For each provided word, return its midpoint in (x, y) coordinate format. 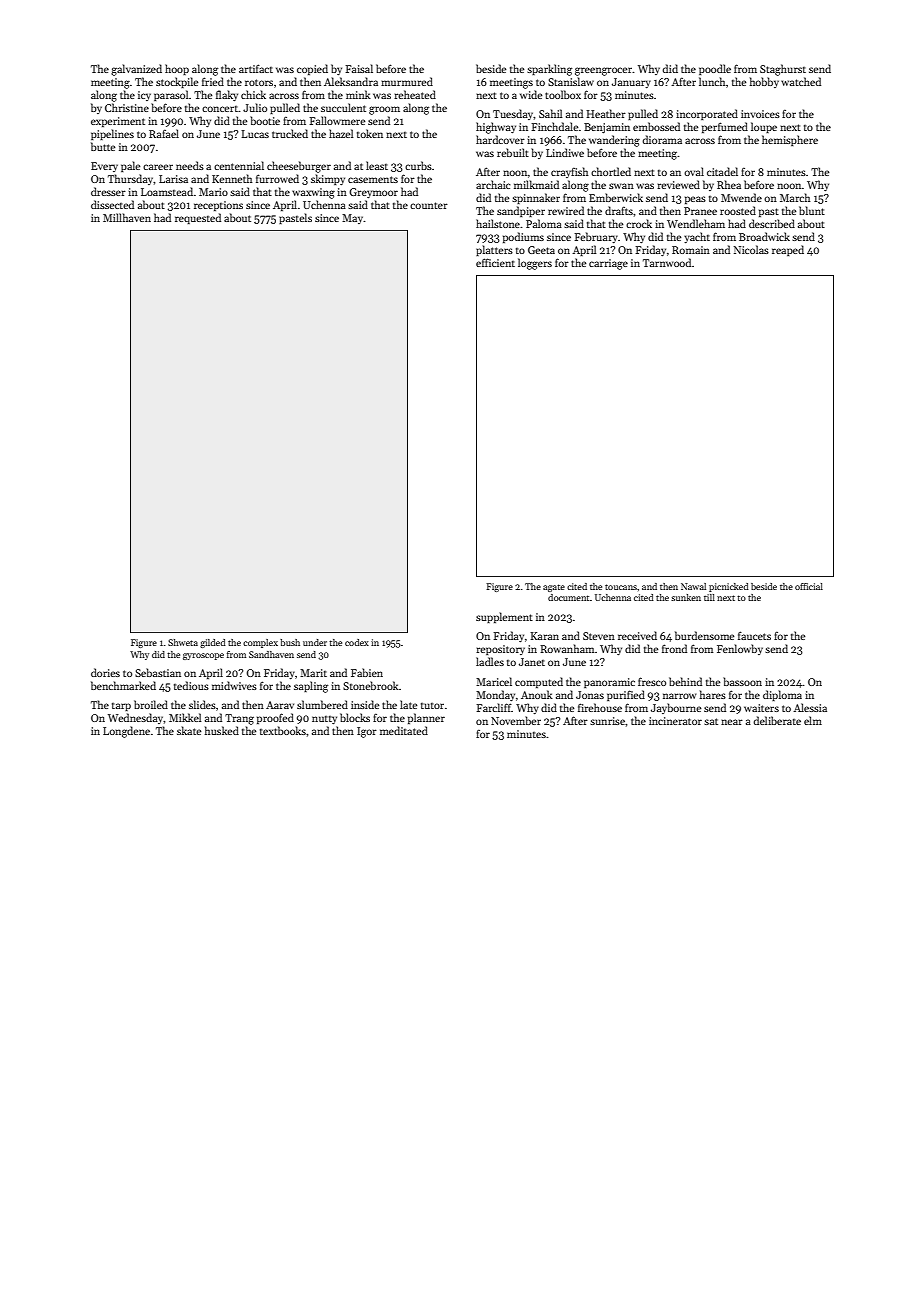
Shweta (183, 642)
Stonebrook (371, 685)
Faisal (359, 68)
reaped (788, 250)
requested (198, 218)
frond (674, 648)
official (809, 586)
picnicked (729, 587)
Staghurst (783, 70)
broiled (151, 704)
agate (554, 588)
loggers (535, 264)
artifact (256, 68)
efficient (495, 262)
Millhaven (127, 217)
